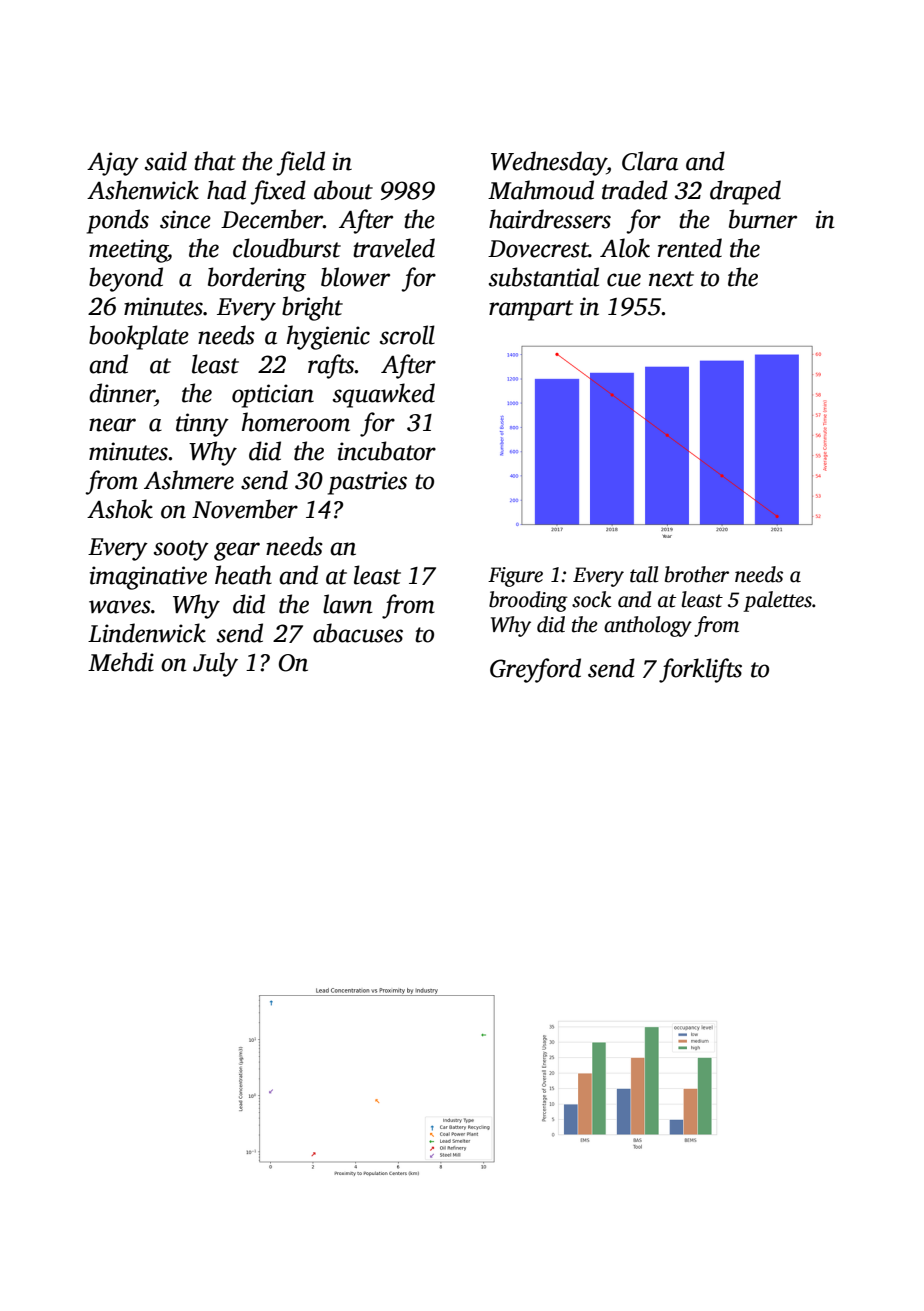 This image has height=1311, width=924. I want to click on palettes, so click(777, 601).
